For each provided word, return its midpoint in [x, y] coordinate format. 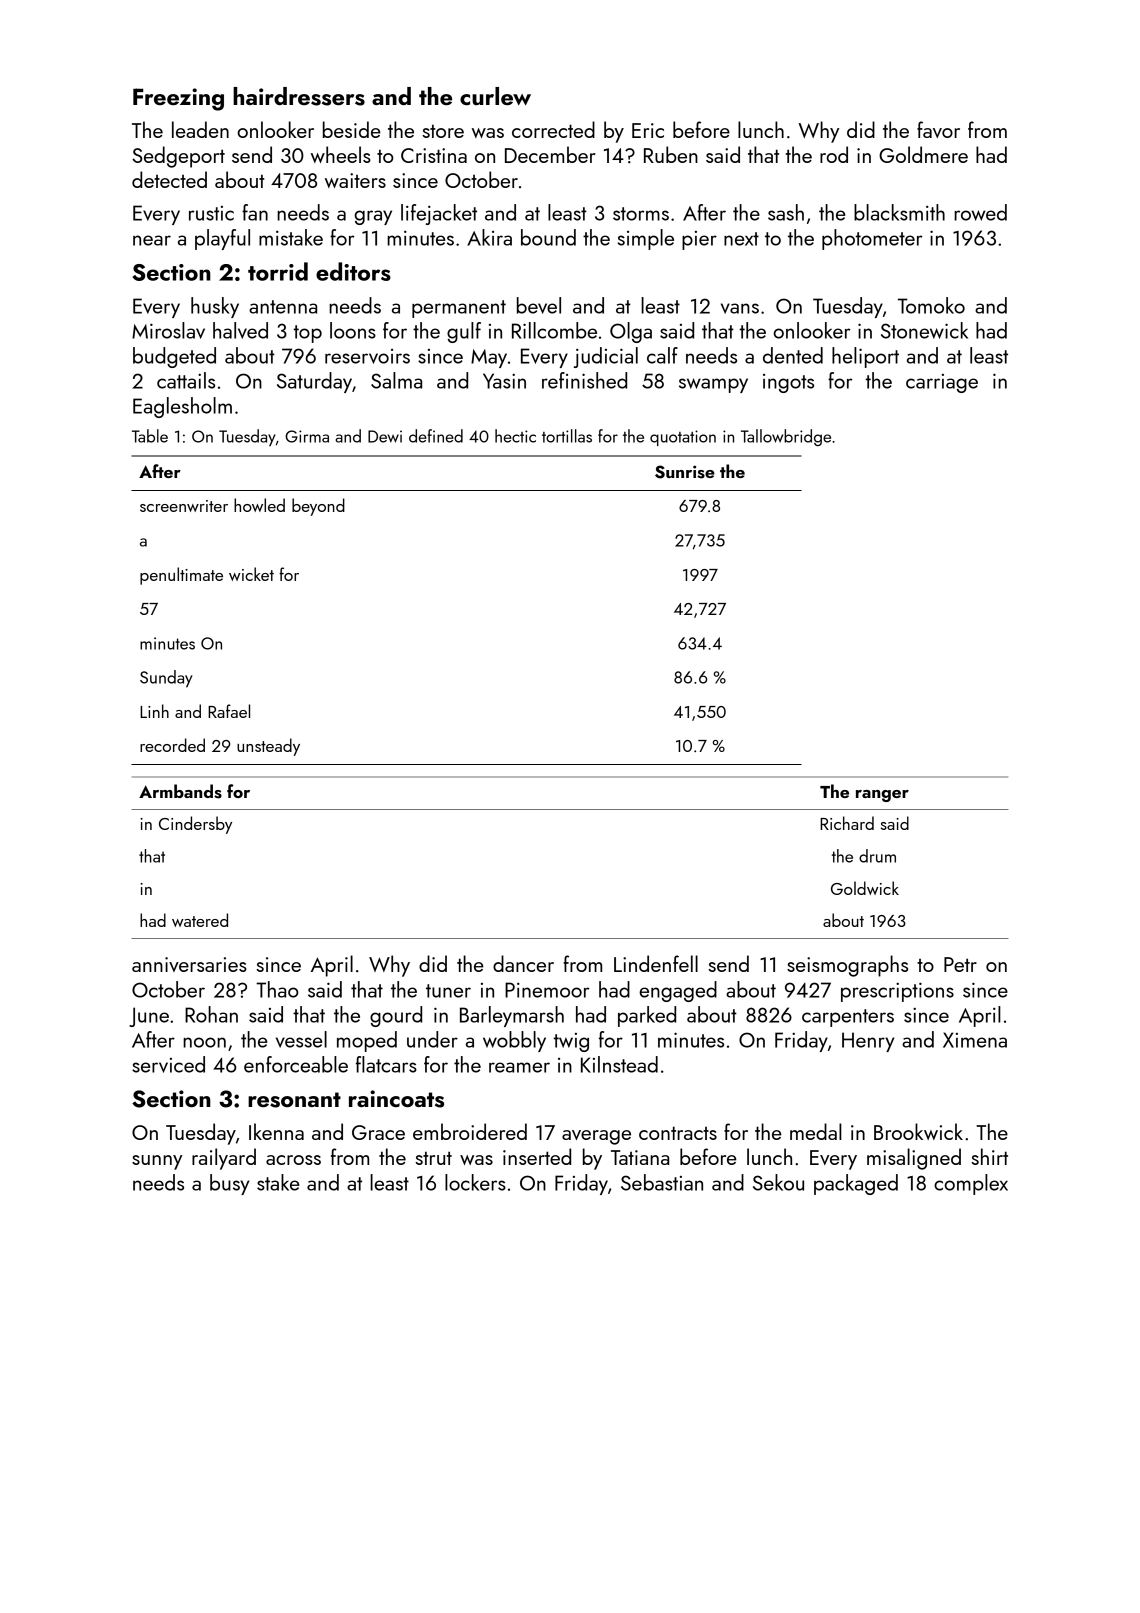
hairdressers [299, 96]
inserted [537, 1156]
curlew [495, 96]
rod [834, 154]
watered [200, 920]
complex [971, 1184]
